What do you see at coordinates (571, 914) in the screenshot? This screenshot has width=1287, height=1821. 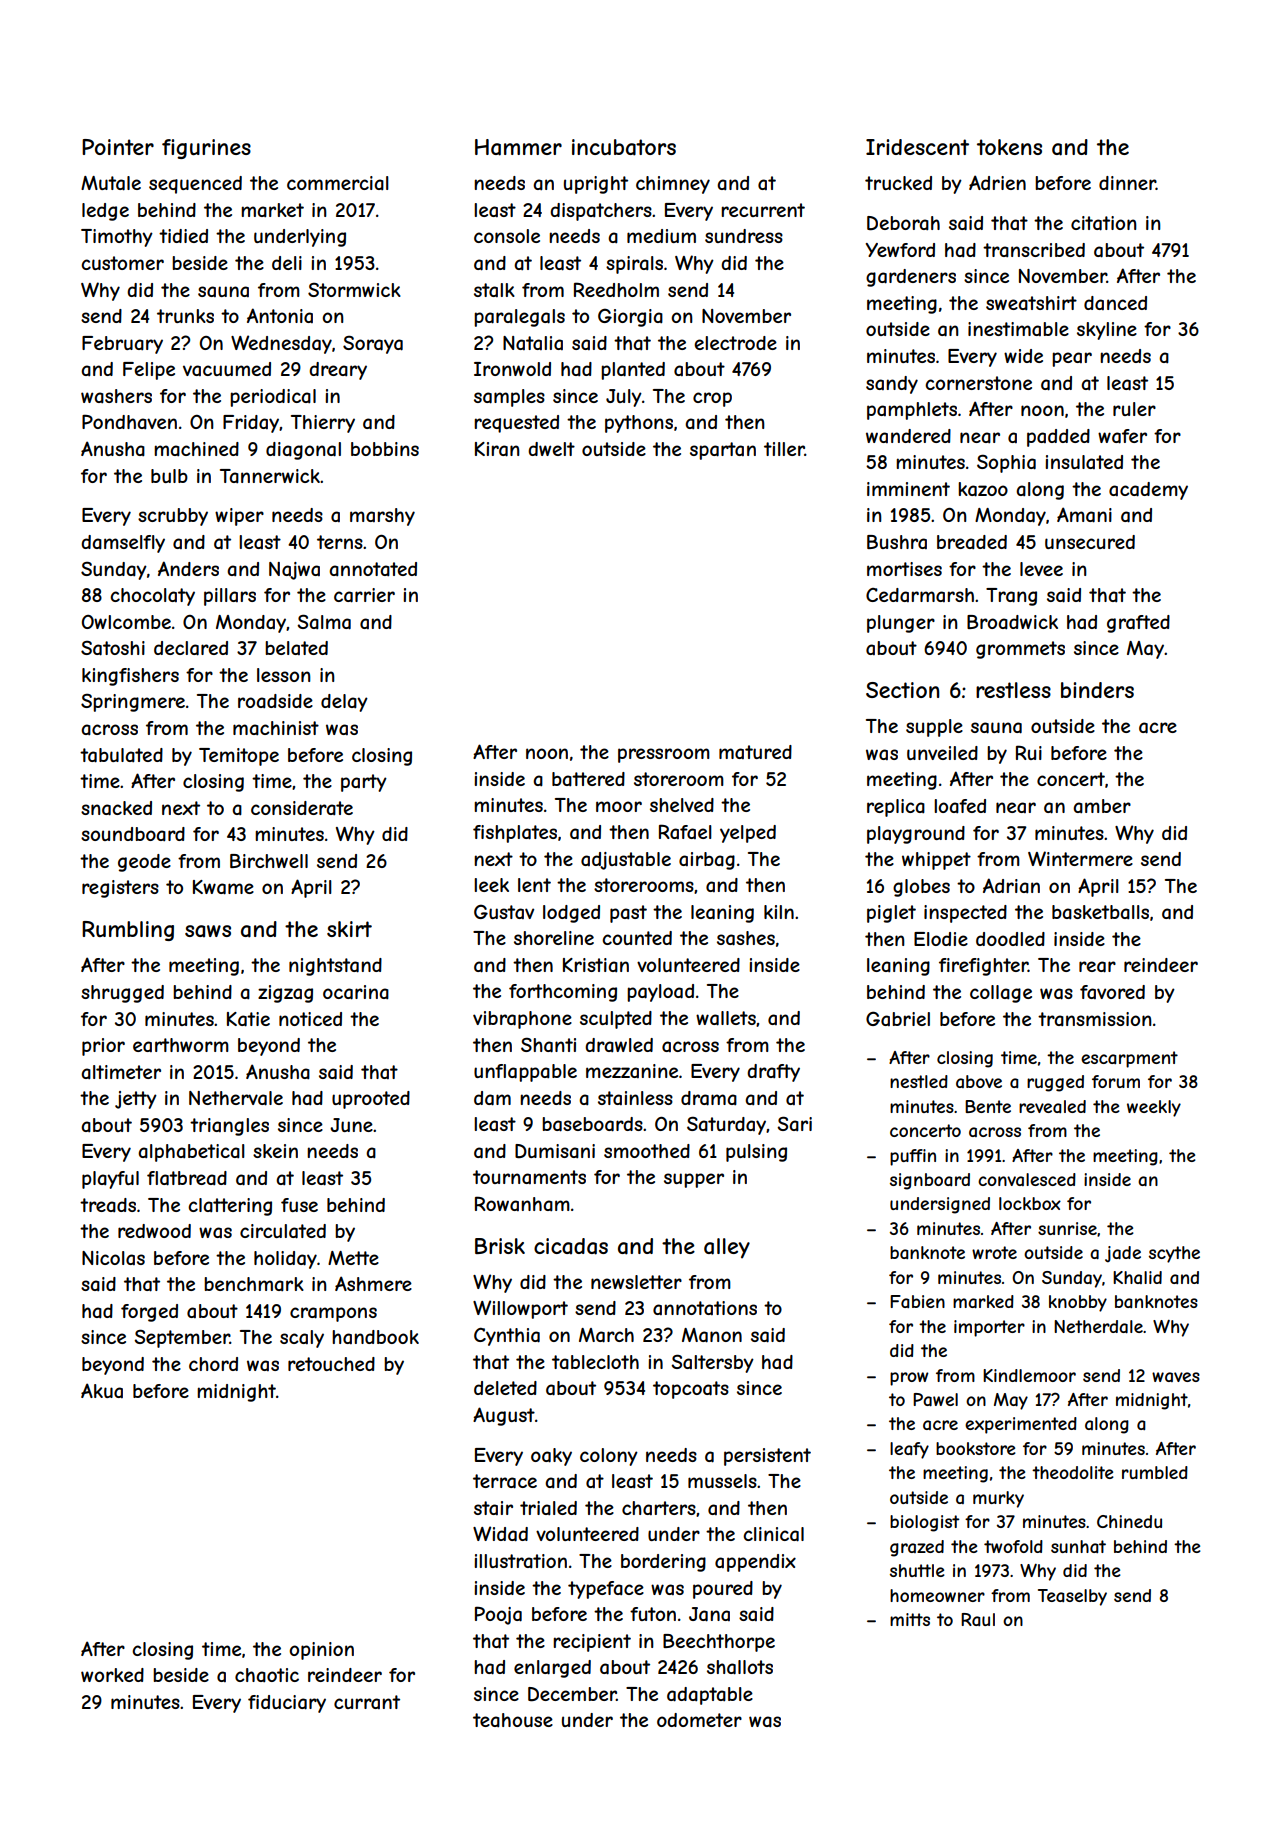 I see `lodged` at bounding box center [571, 914].
